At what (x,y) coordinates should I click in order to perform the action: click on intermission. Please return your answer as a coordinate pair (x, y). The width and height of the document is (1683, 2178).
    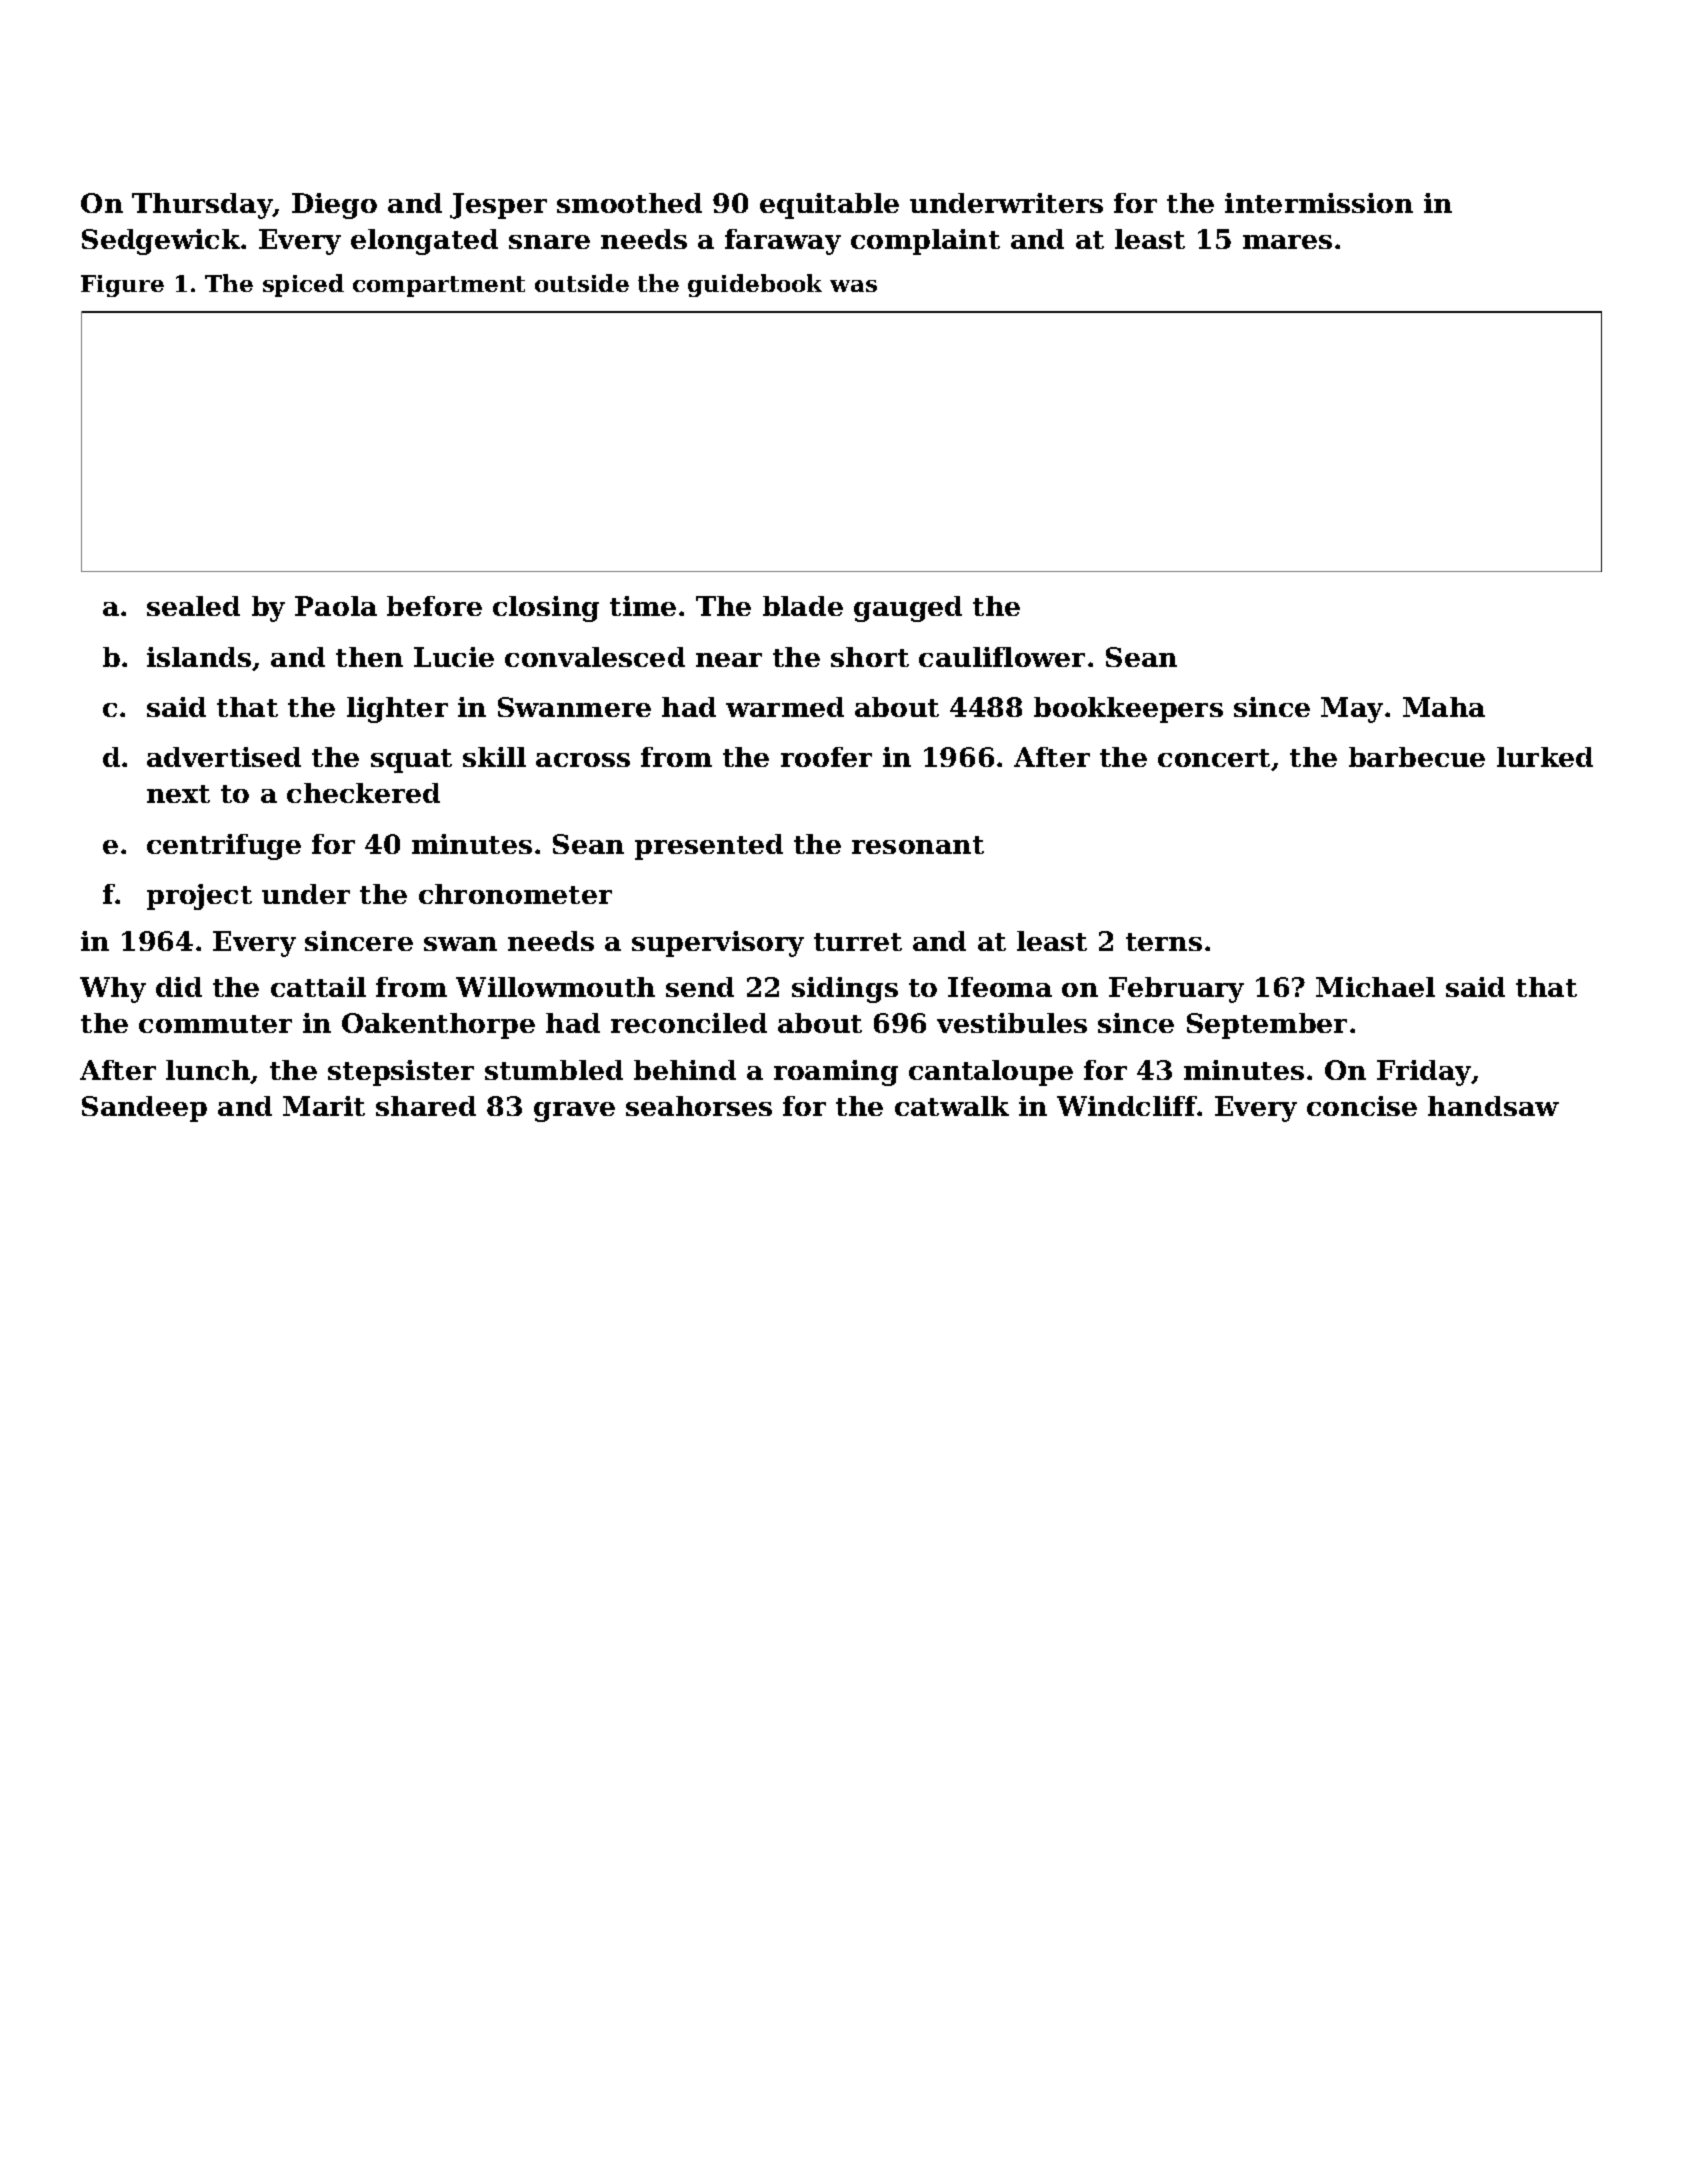
    Looking at the image, I should click on (1319, 203).
